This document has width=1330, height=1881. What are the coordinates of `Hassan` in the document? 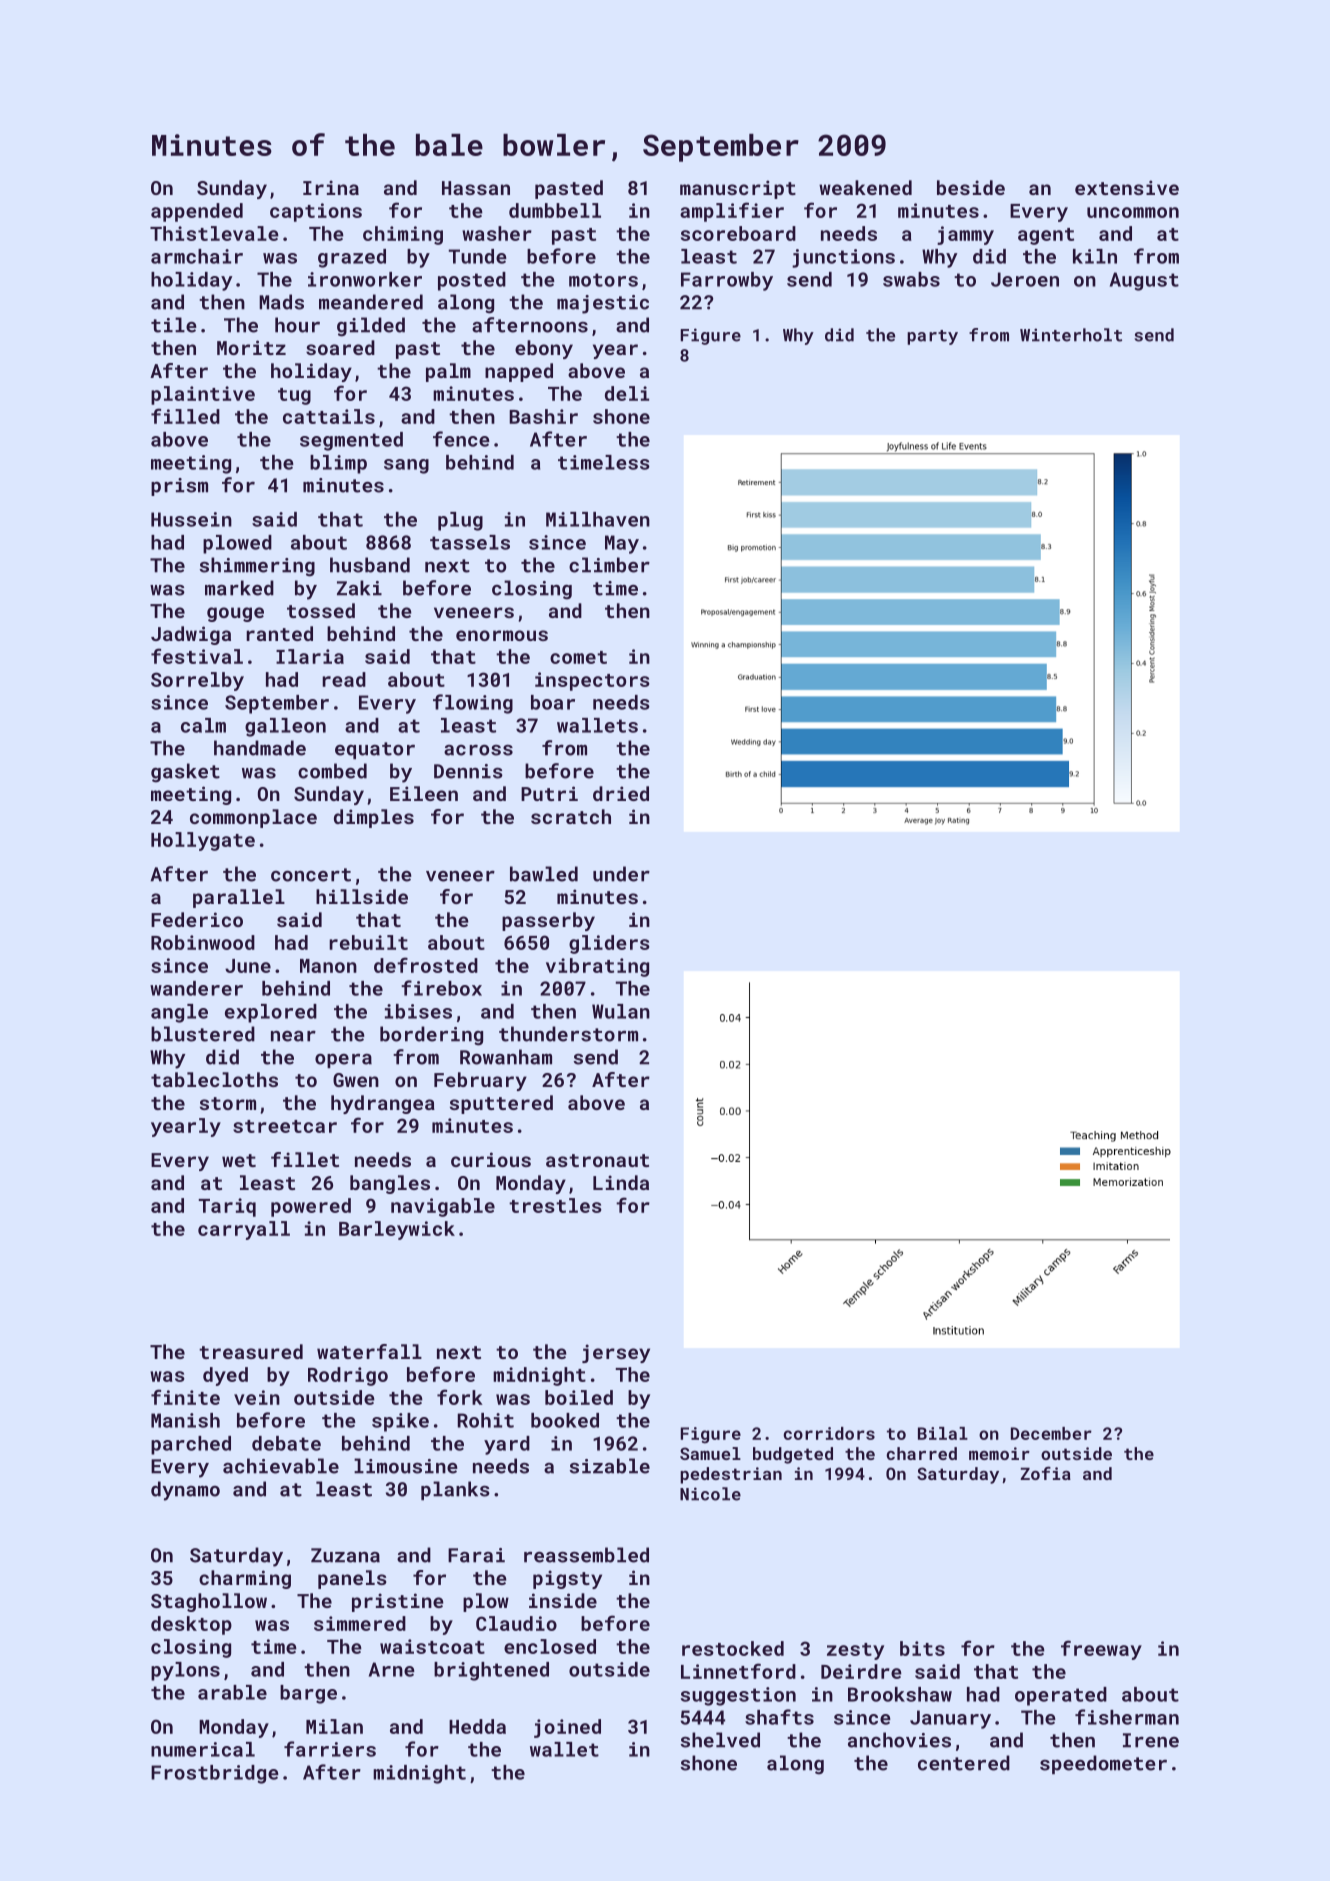 It's located at (476, 188).
